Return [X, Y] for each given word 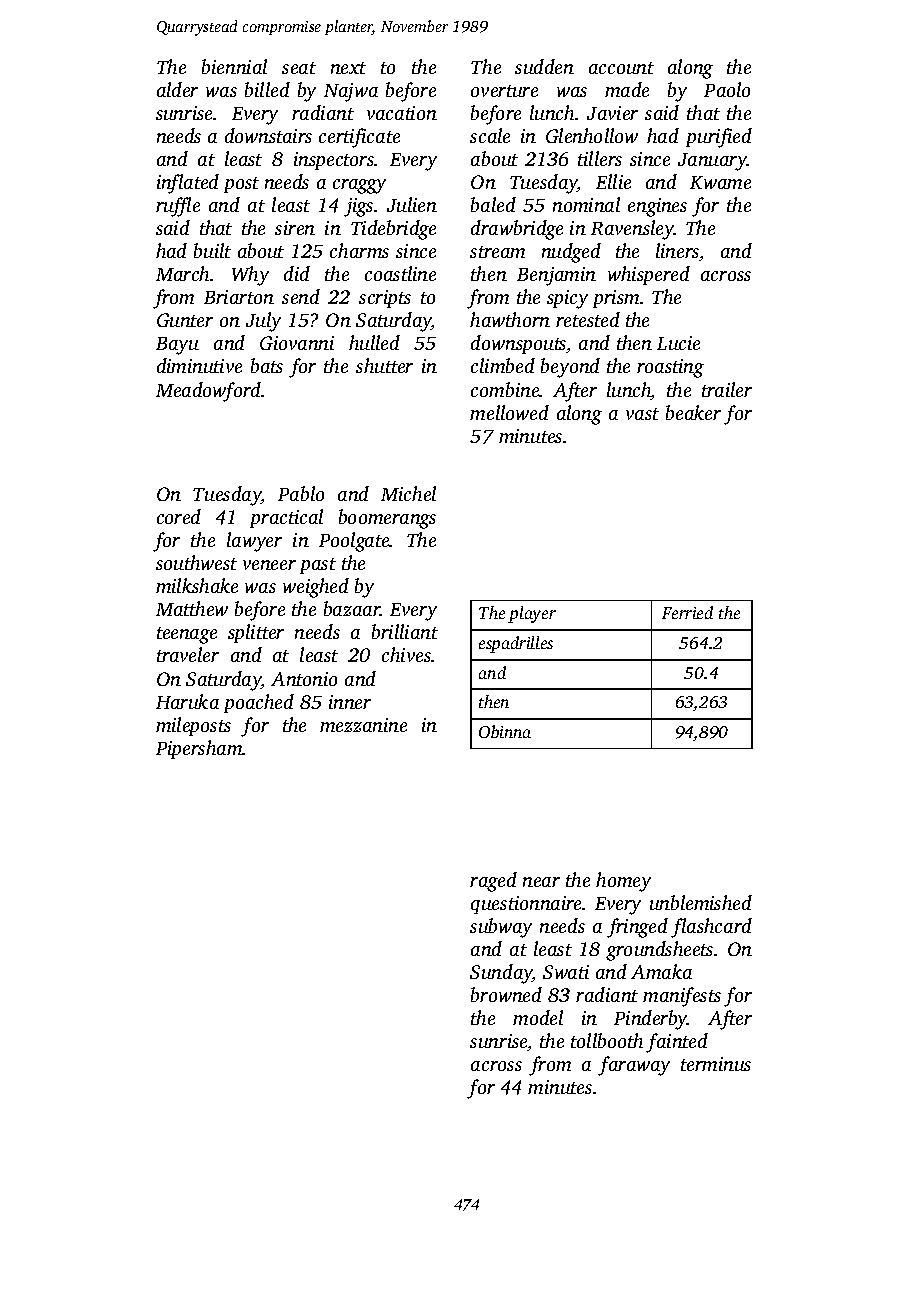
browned [506, 994]
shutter [384, 365]
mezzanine [363, 725]
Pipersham [199, 749]
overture [504, 91]
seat [299, 68]
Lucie [678, 343]
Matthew [192, 608]
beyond [570, 368]
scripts [385, 299]
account [621, 68]
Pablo [301, 493]
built [212, 250]
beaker [693, 412]
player [532, 614]
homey [623, 882]
